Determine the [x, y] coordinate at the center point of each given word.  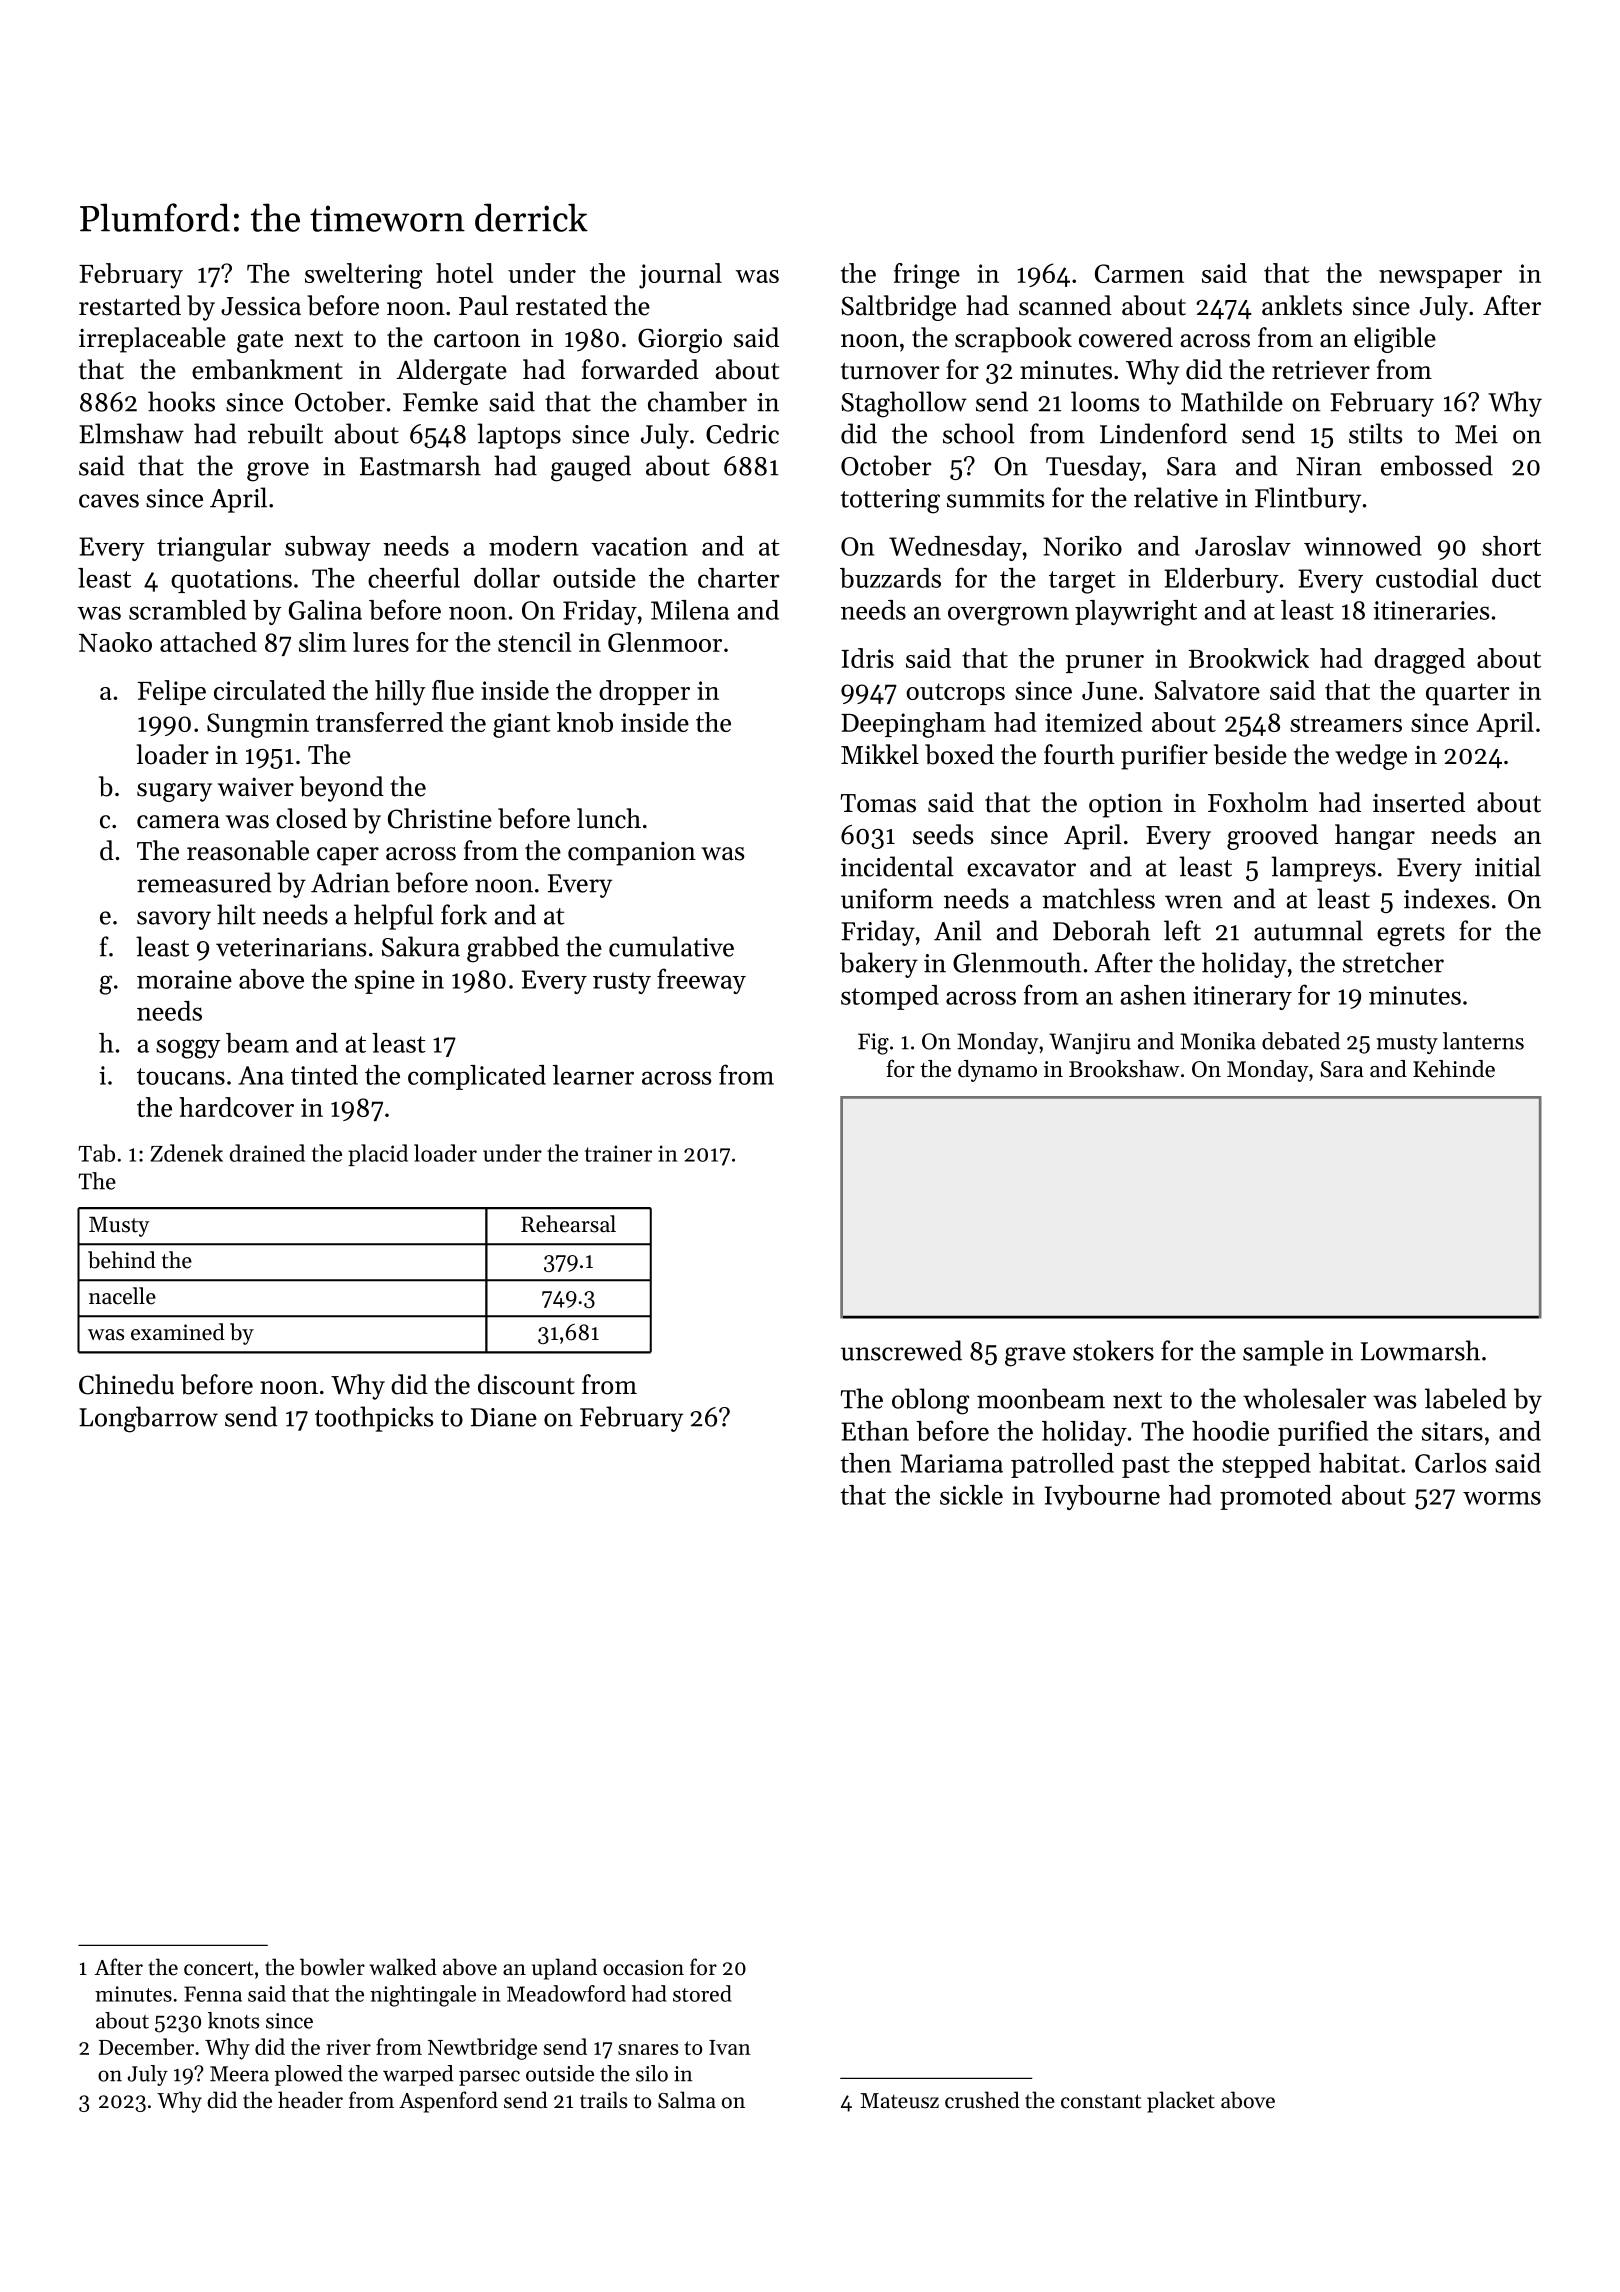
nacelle [122, 1296]
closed [311, 818]
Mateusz [899, 2101]
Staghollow [904, 404]
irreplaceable [152, 340]
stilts [1376, 433]
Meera [239, 2074]
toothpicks [374, 1419]
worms [1502, 1498]
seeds [943, 834]
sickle [971, 1495]
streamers [1346, 723]
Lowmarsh [1420, 1350]
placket [1181, 2102]
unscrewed [901, 1350]
